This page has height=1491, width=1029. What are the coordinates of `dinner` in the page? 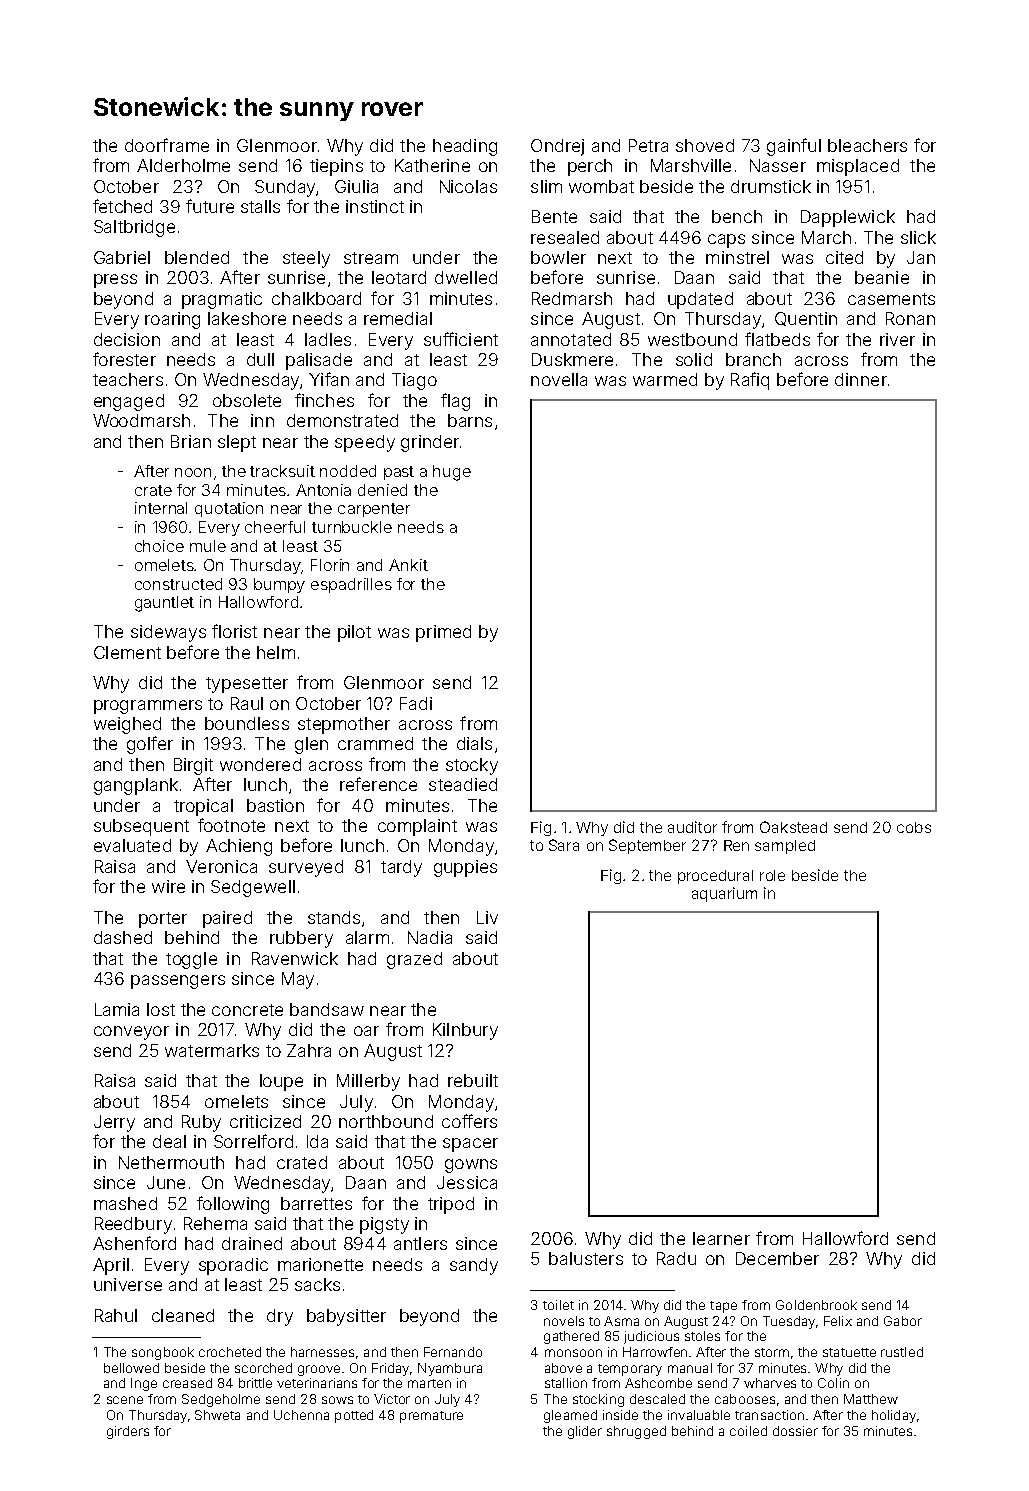 It's located at (861, 379).
